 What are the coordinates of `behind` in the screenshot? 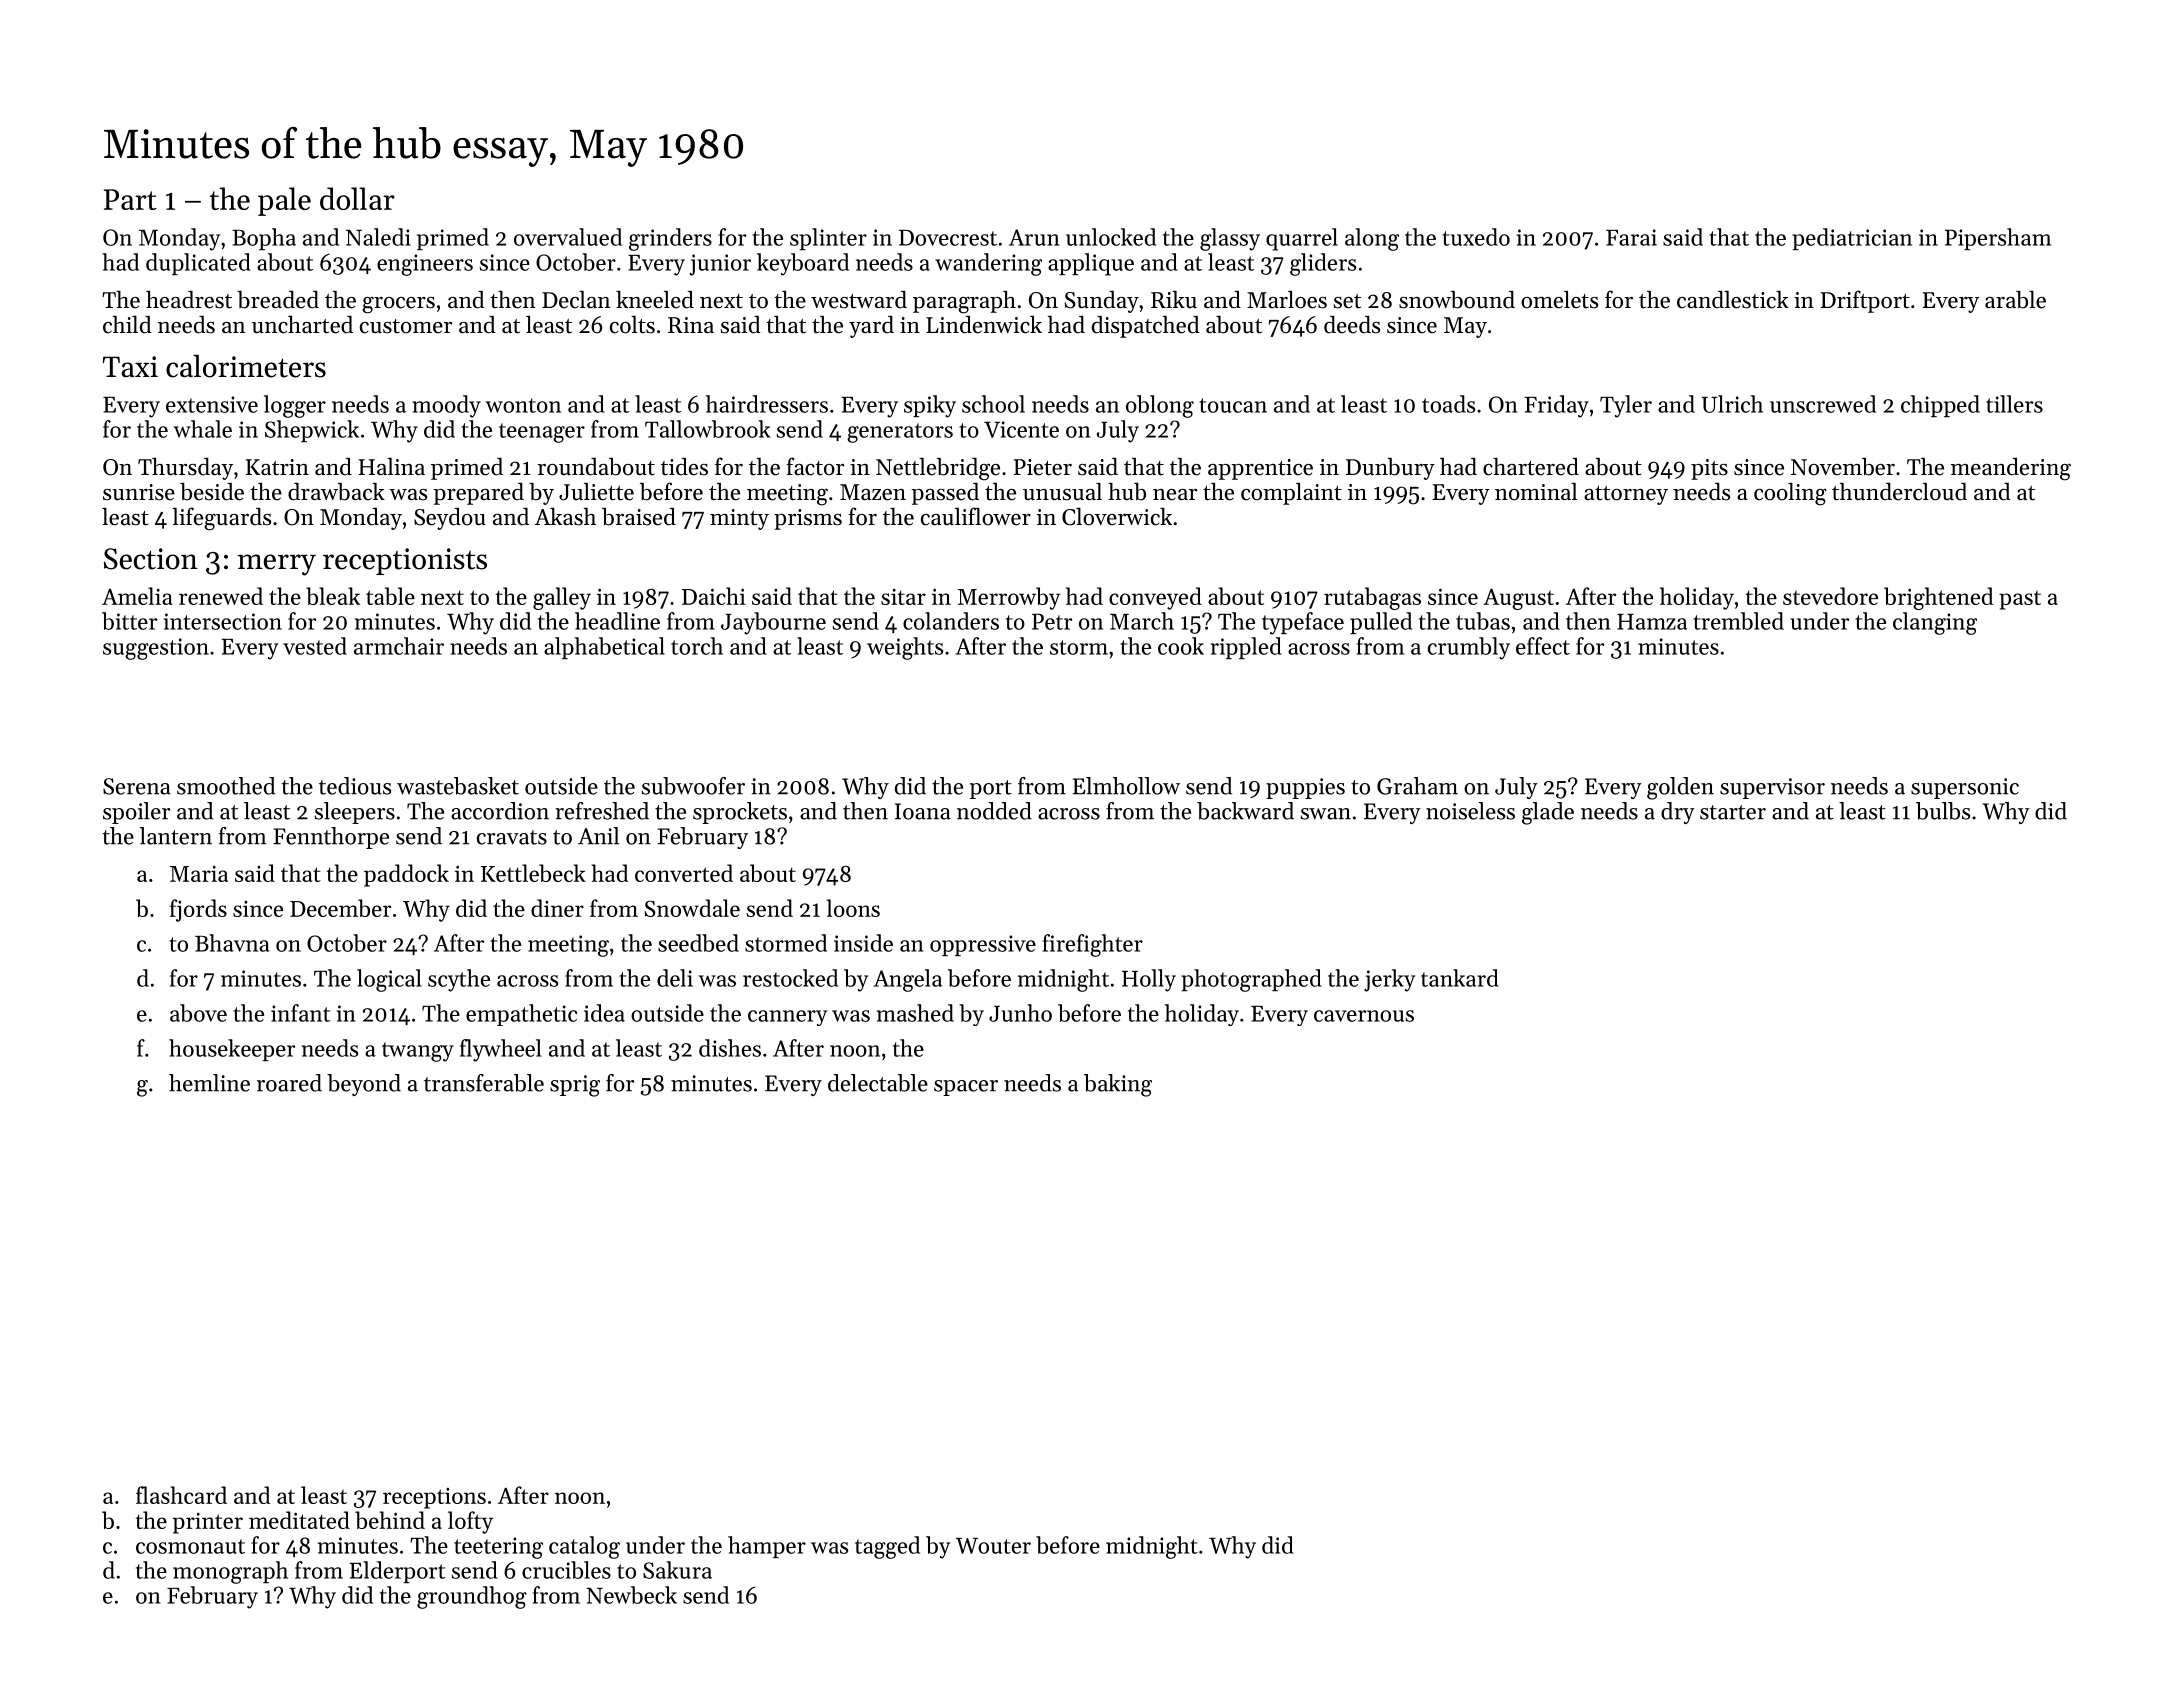 It's located at (390, 1520).
